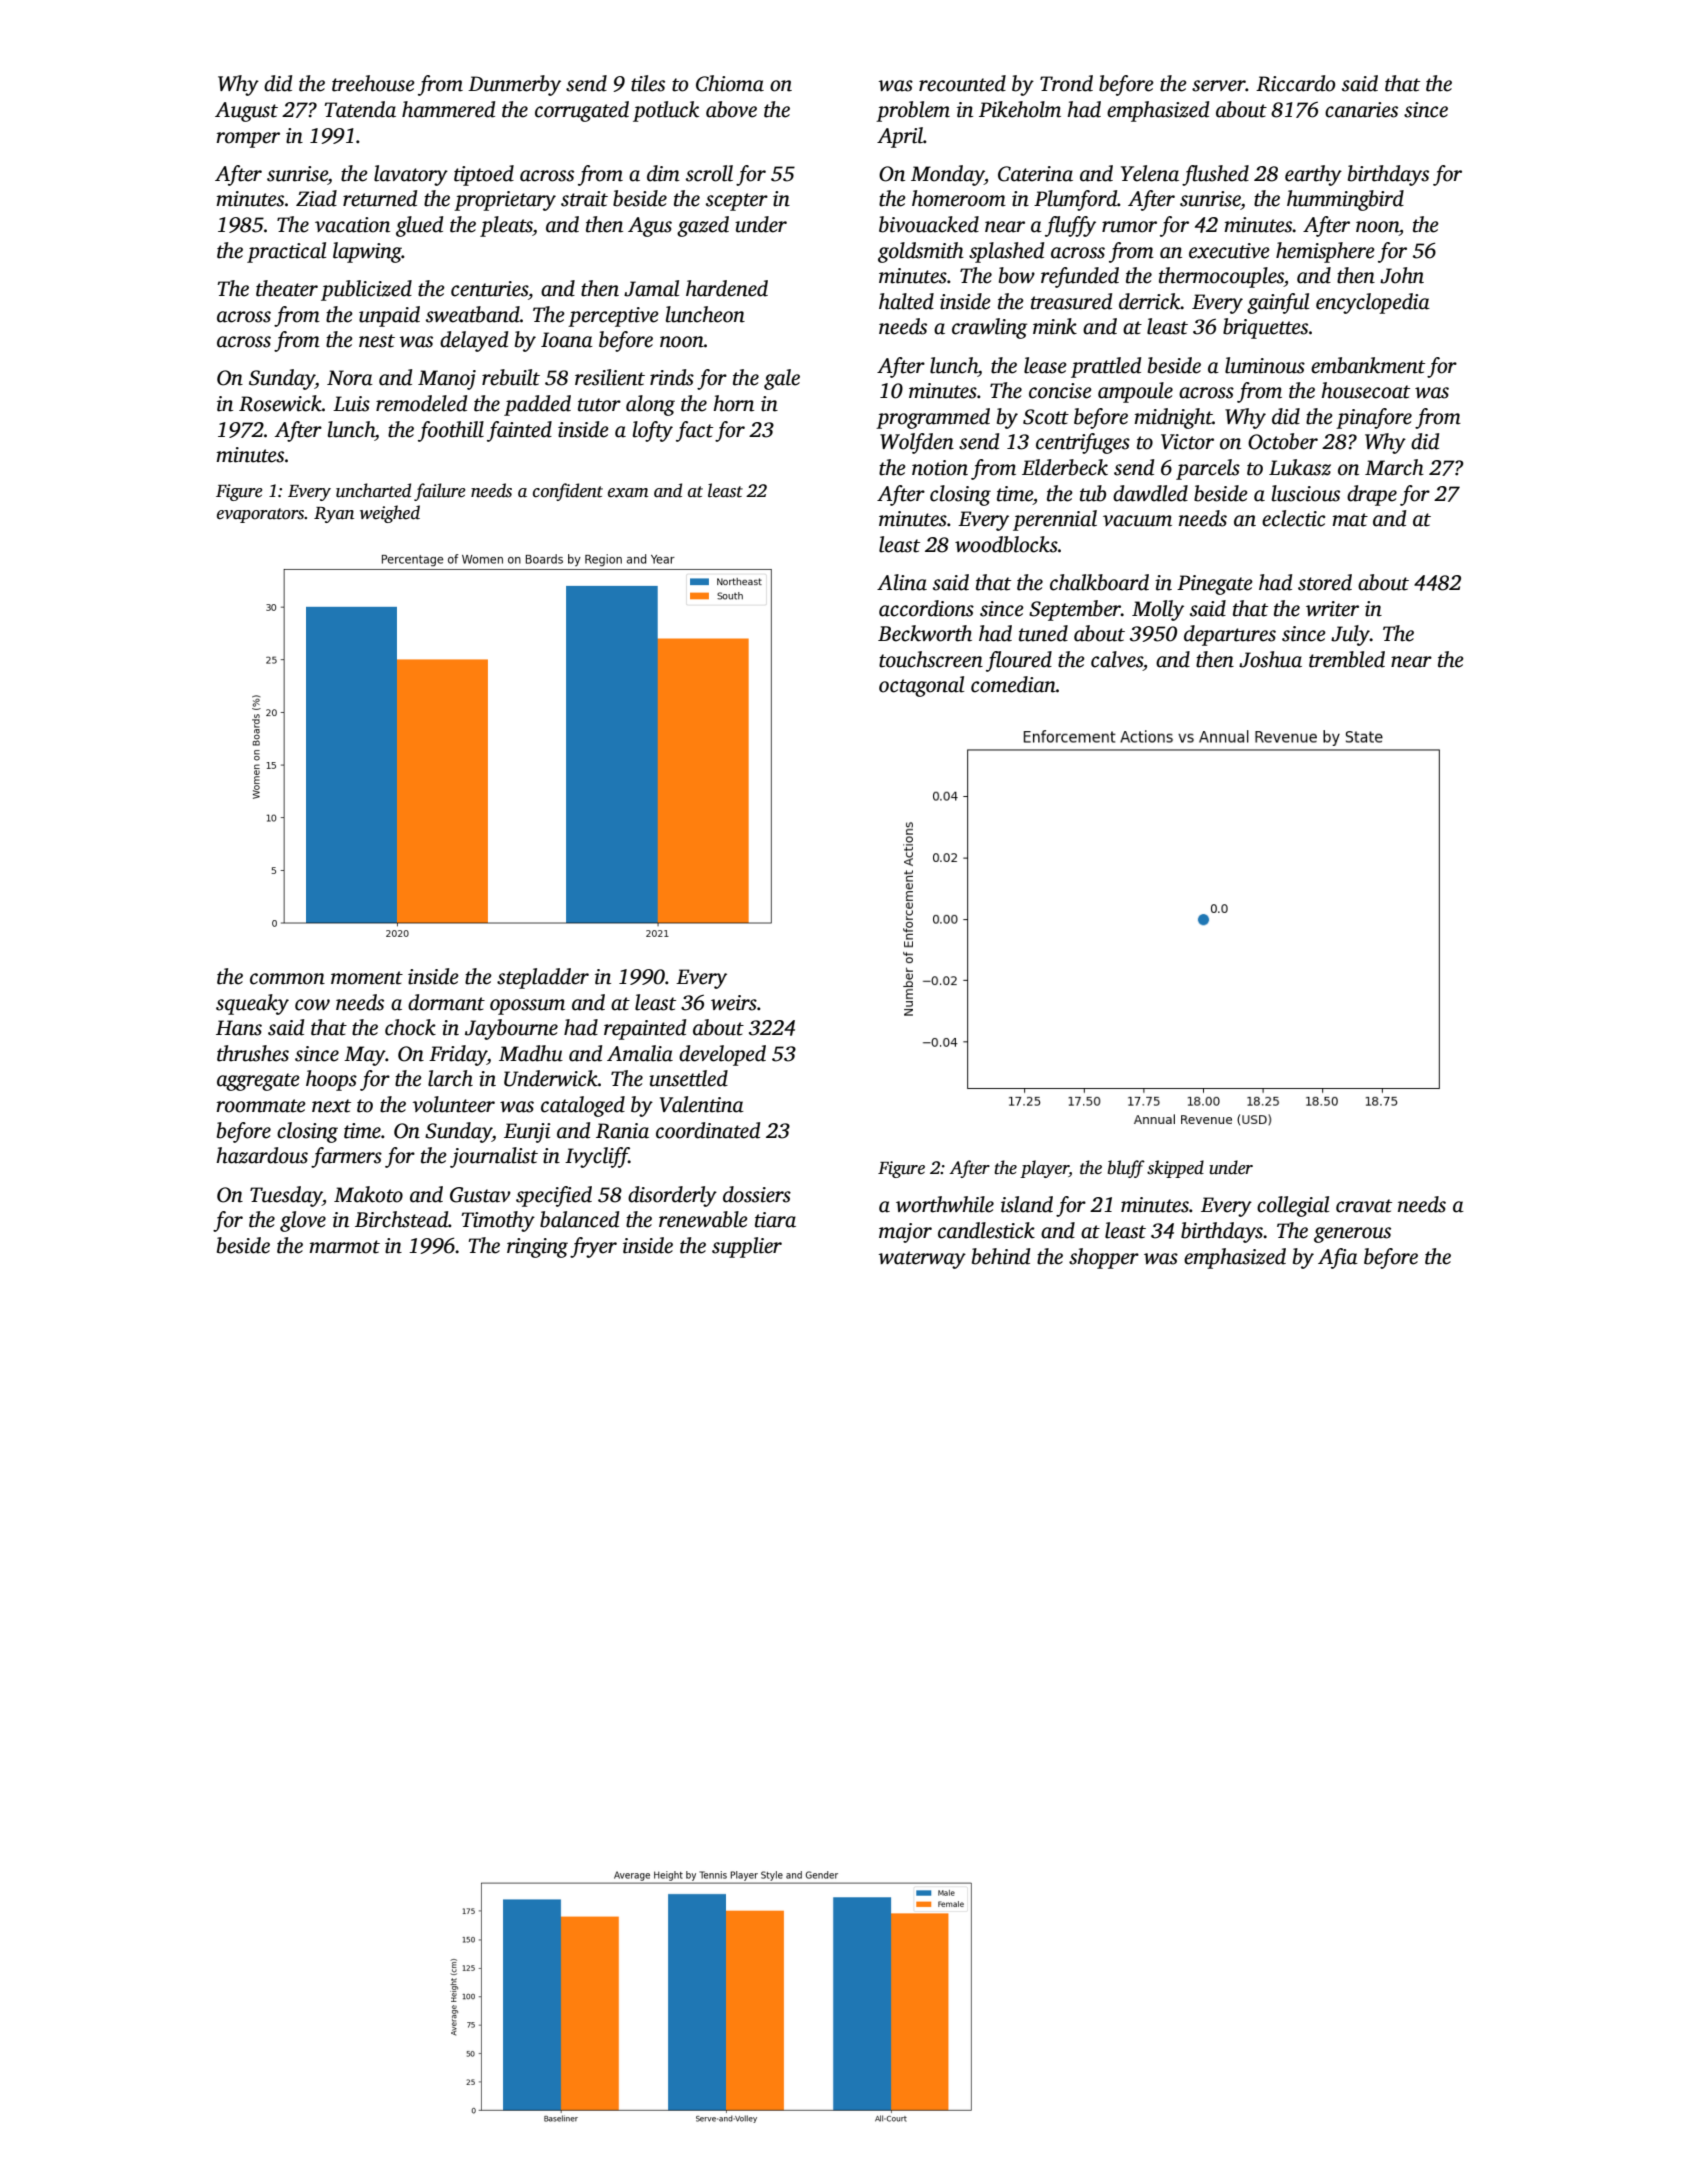 This document has width=1683, height=2178. Describe the element at coordinates (373, 83) in the document. I see `treehouse` at that location.
